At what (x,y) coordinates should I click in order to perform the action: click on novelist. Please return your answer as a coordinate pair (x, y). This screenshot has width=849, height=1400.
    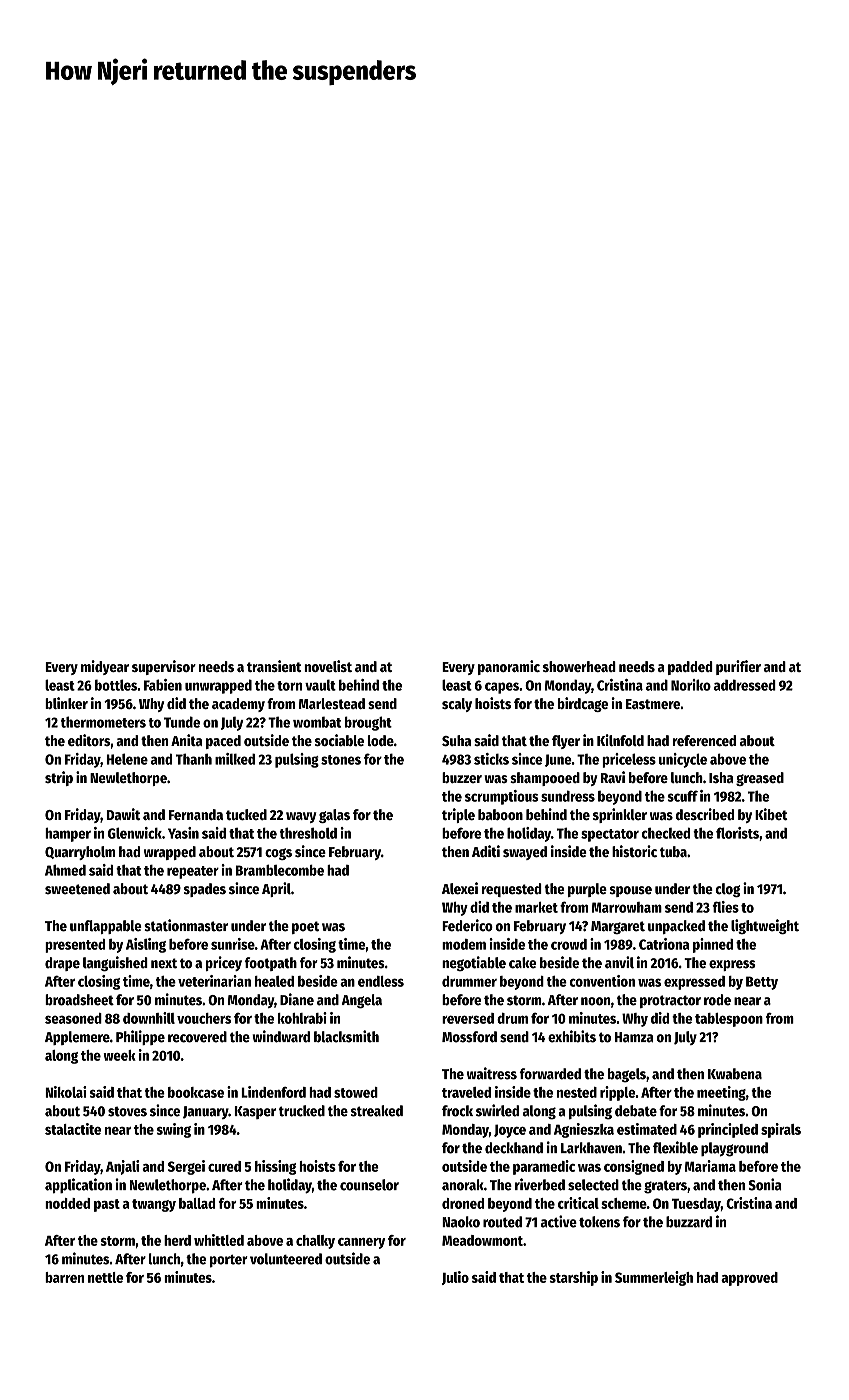
    Looking at the image, I should click on (328, 666).
